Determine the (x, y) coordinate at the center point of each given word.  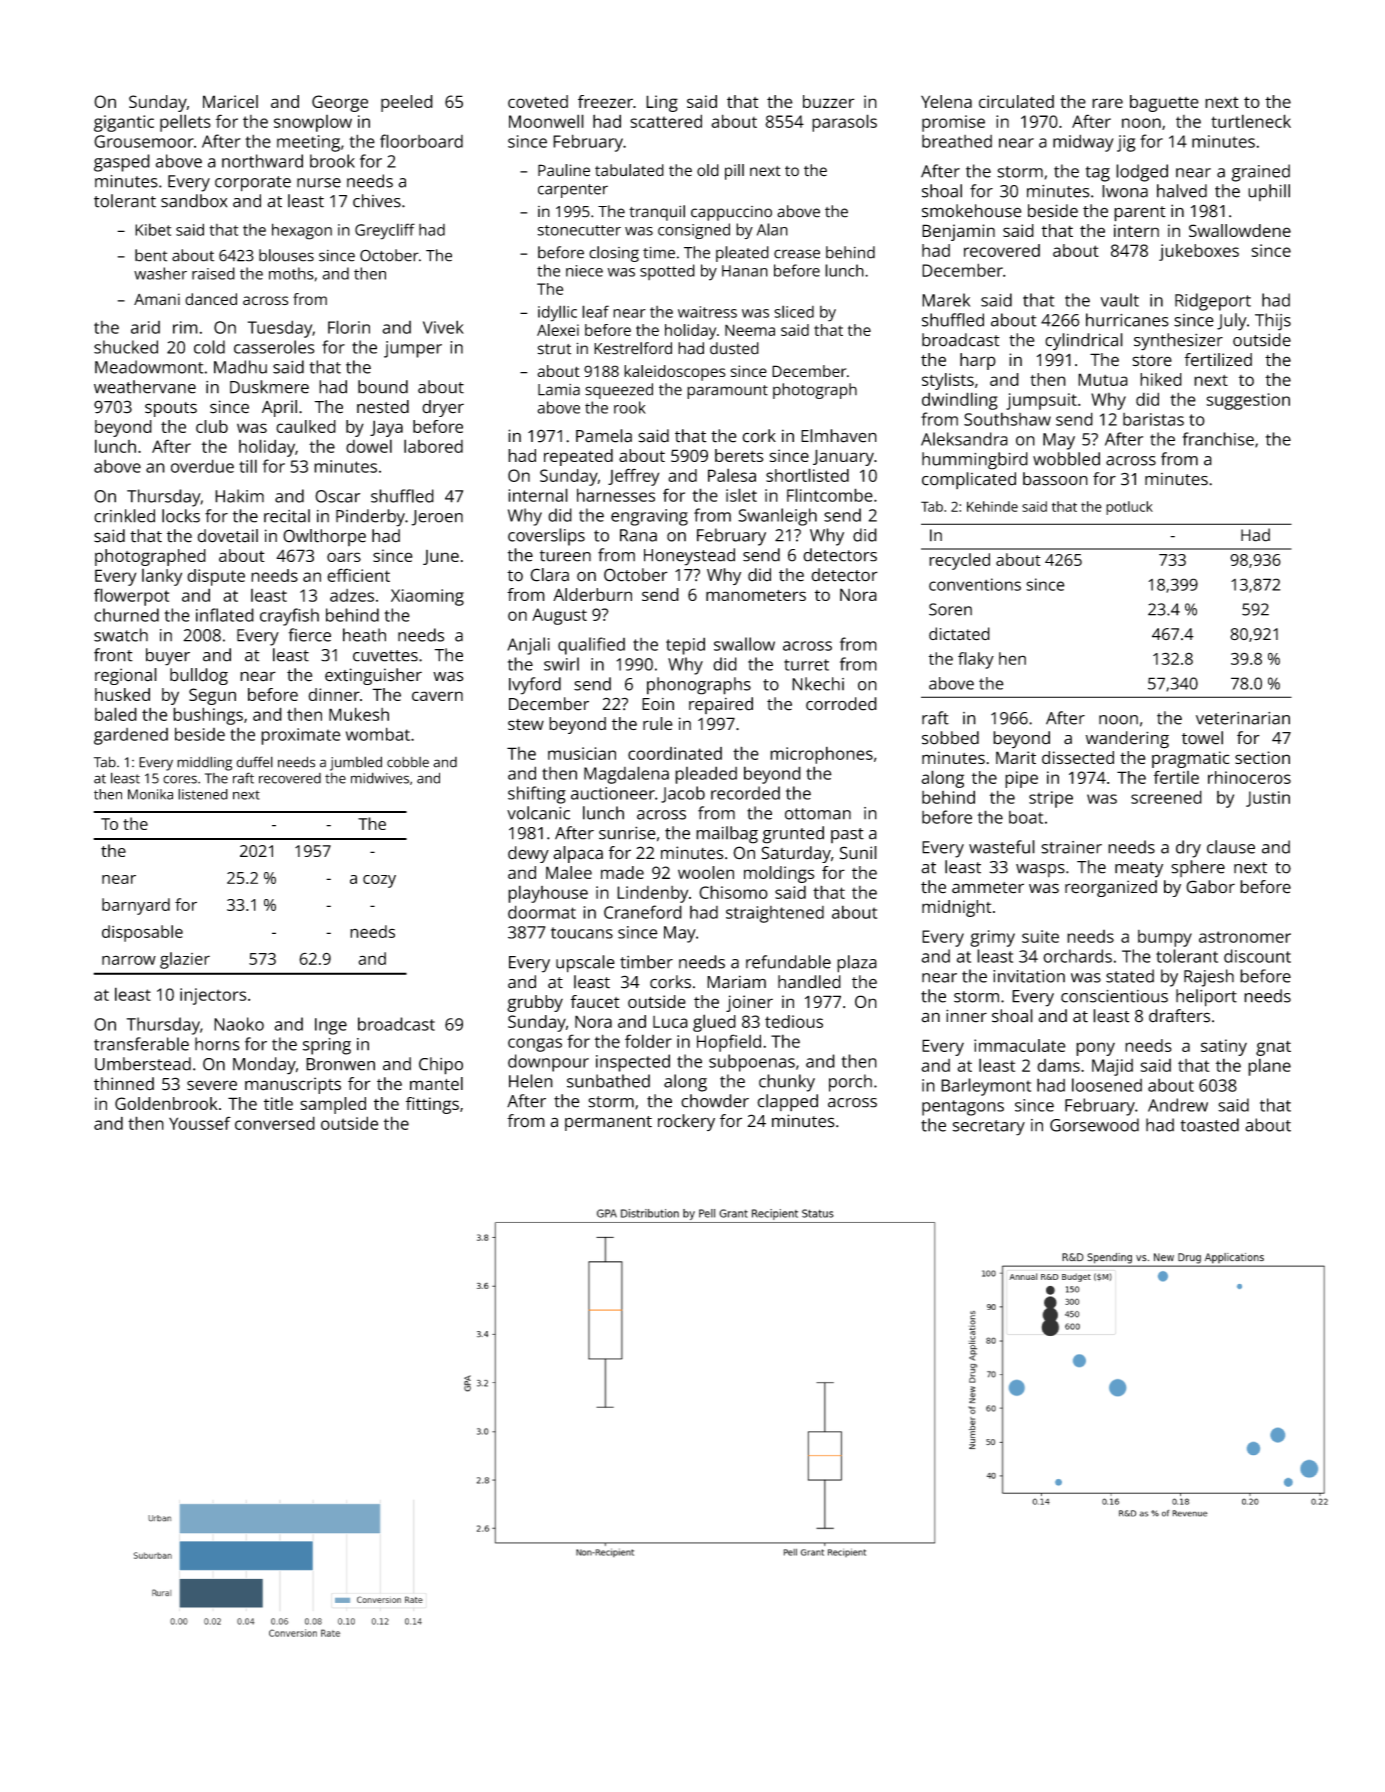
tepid (685, 646)
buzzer (829, 101)
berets (739, 455)
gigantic (124, 123)
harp (978, 361)
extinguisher (373, 676)
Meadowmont (149, 367)
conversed (275, 1123)
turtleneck (1251, 121)
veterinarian (1243, 718)
